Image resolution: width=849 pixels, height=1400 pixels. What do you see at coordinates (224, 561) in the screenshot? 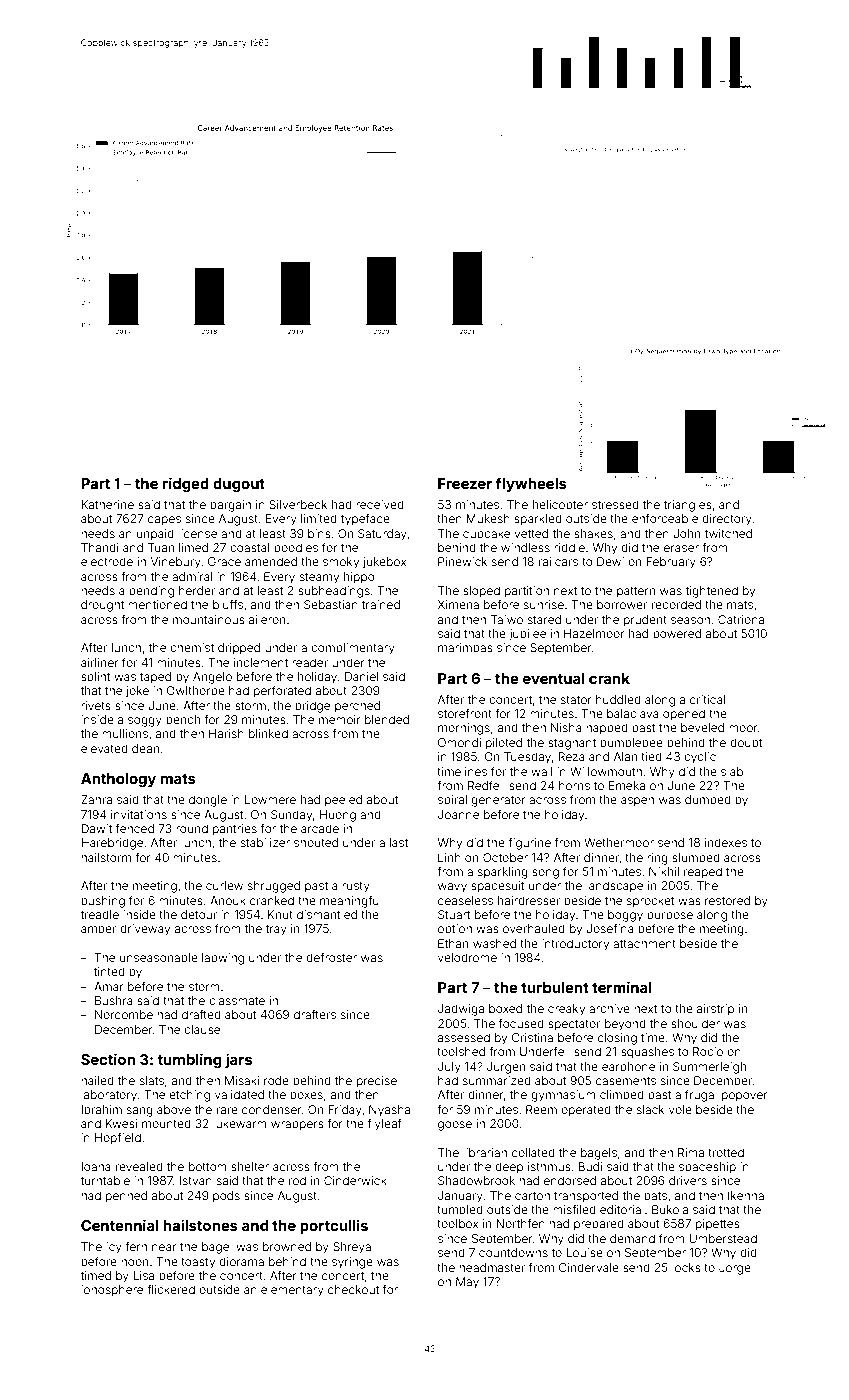
I see `Grace` at bounding box center [224, 561].
